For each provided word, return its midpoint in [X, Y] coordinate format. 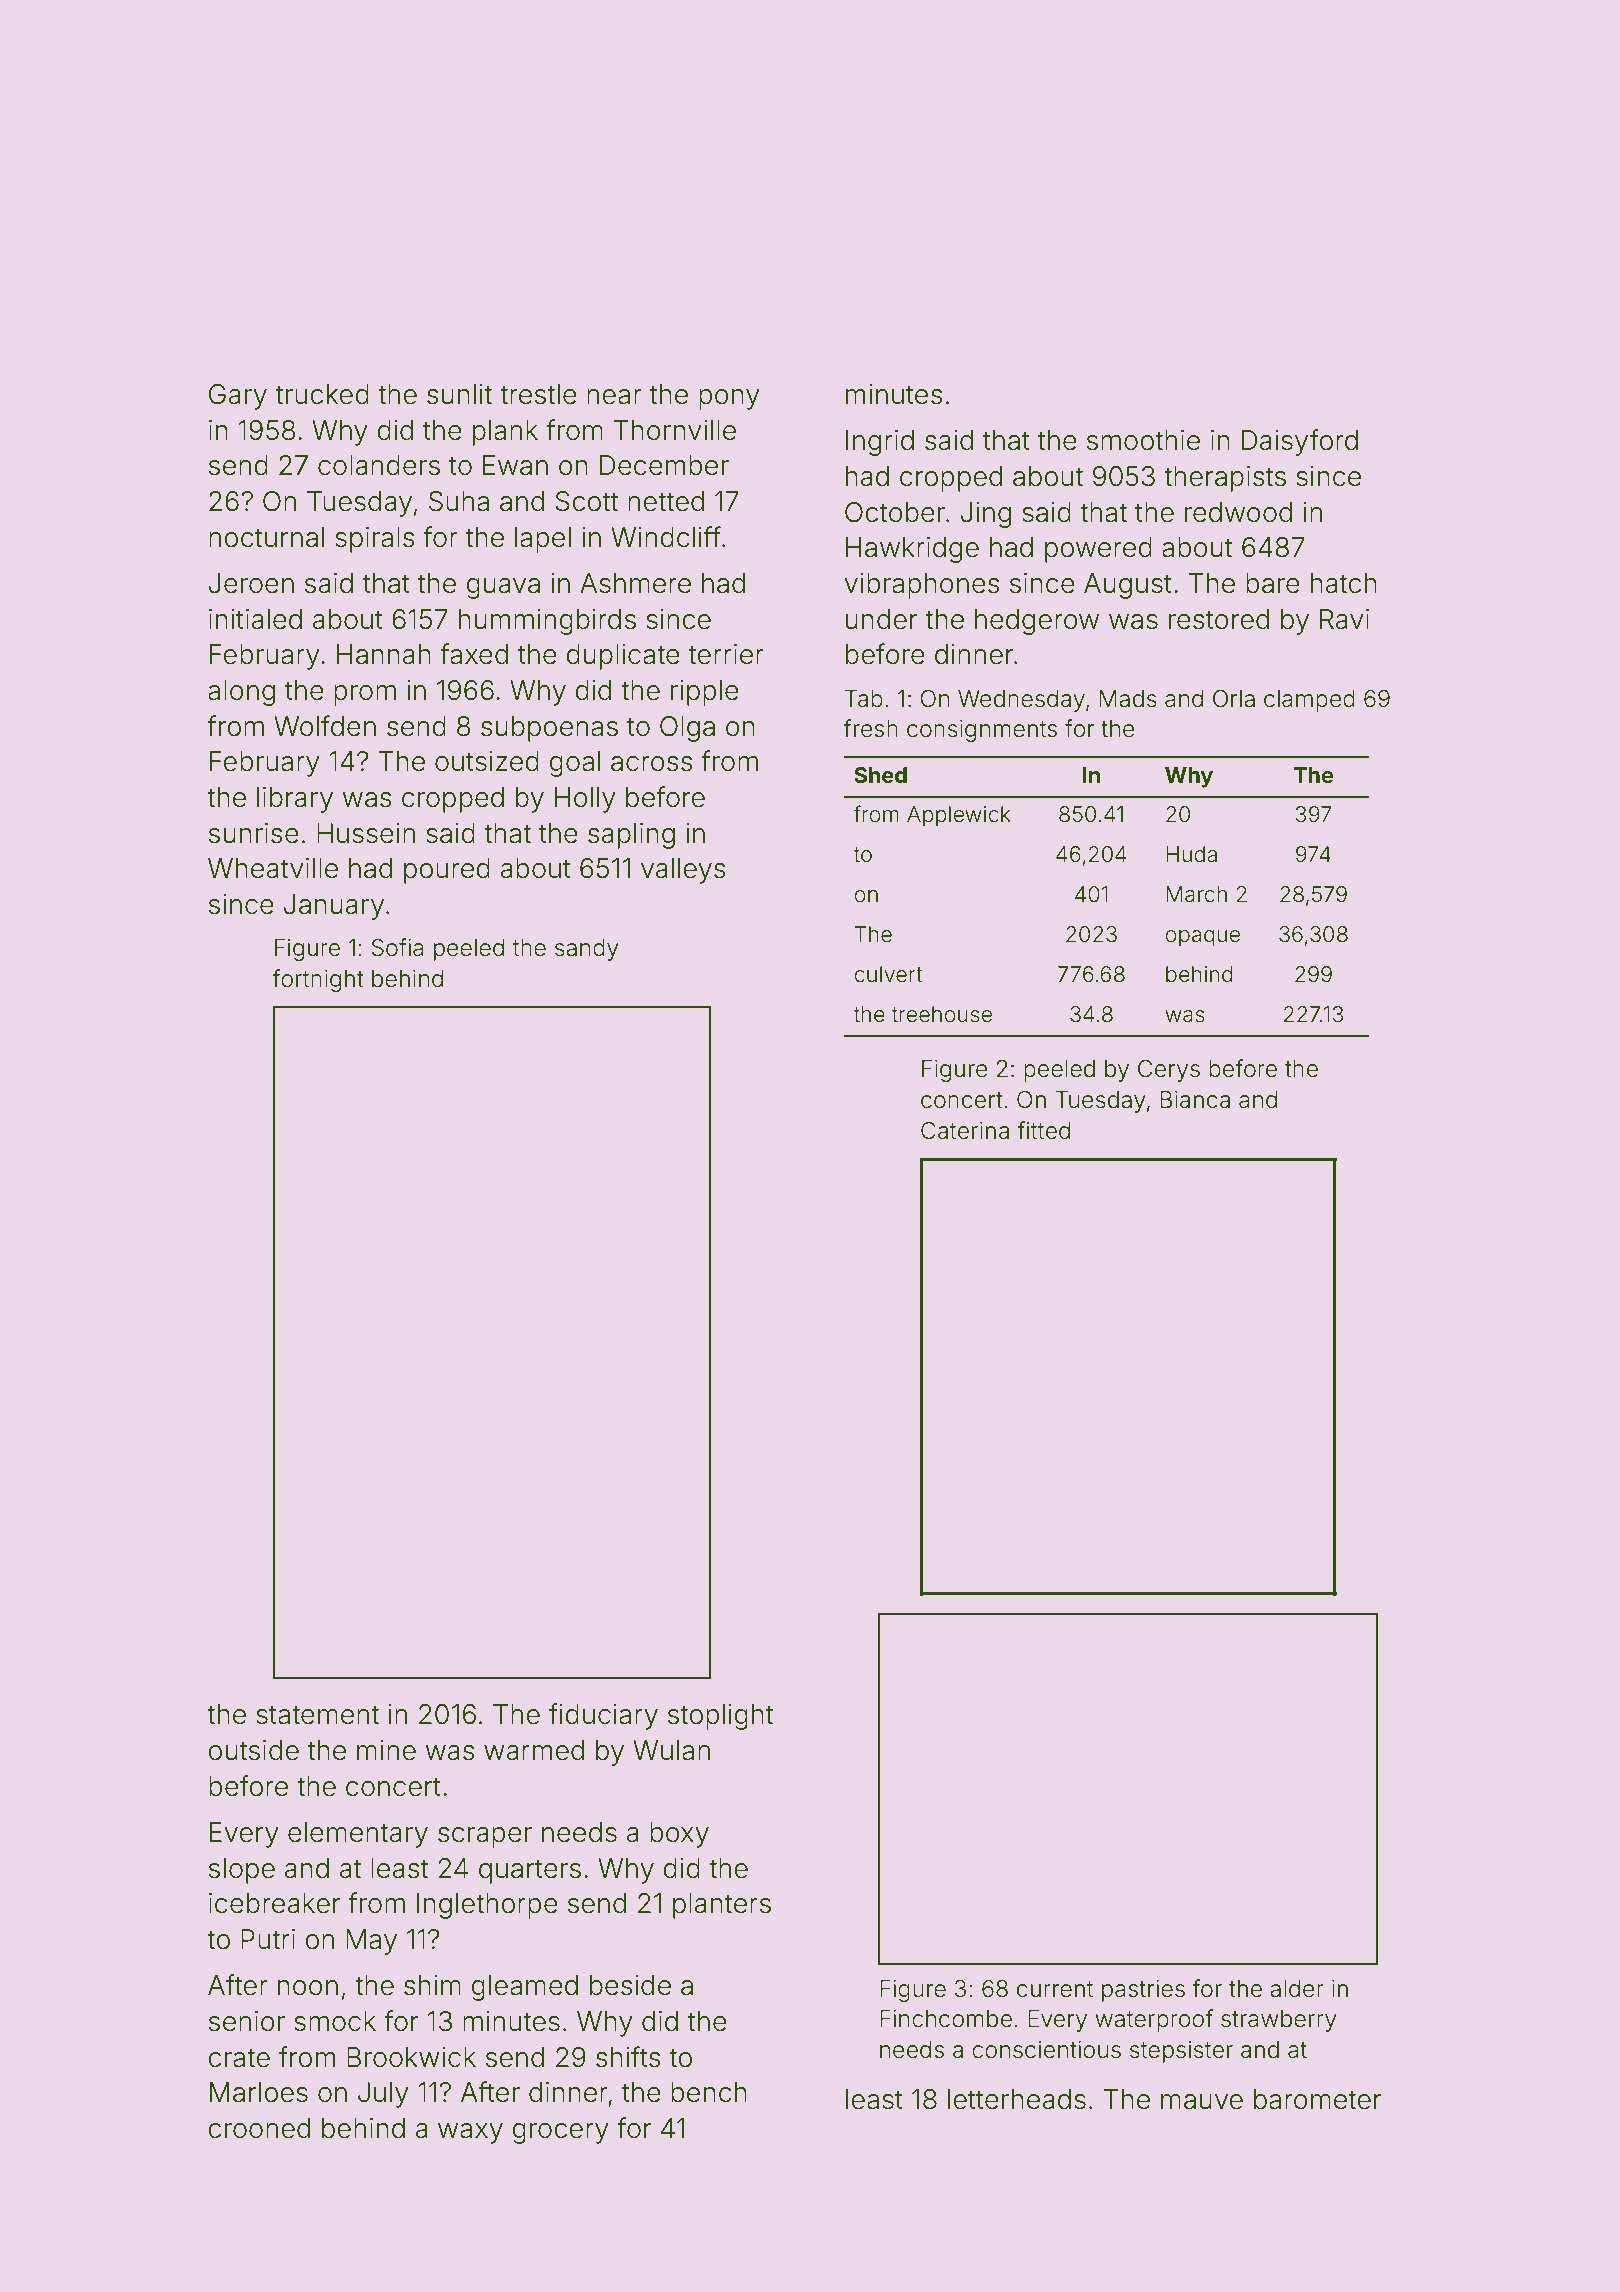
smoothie [1143, 440]
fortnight [318, 980]
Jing [986, 515]
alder [1297, 1989]
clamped [1309, 701]
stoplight [720, 1717]
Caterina [965, 1130]
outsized [487, 761]
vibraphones [921, 586]
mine [386, 1750]
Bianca [1195, 1100]
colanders [379, 465]
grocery [560, 2133]
